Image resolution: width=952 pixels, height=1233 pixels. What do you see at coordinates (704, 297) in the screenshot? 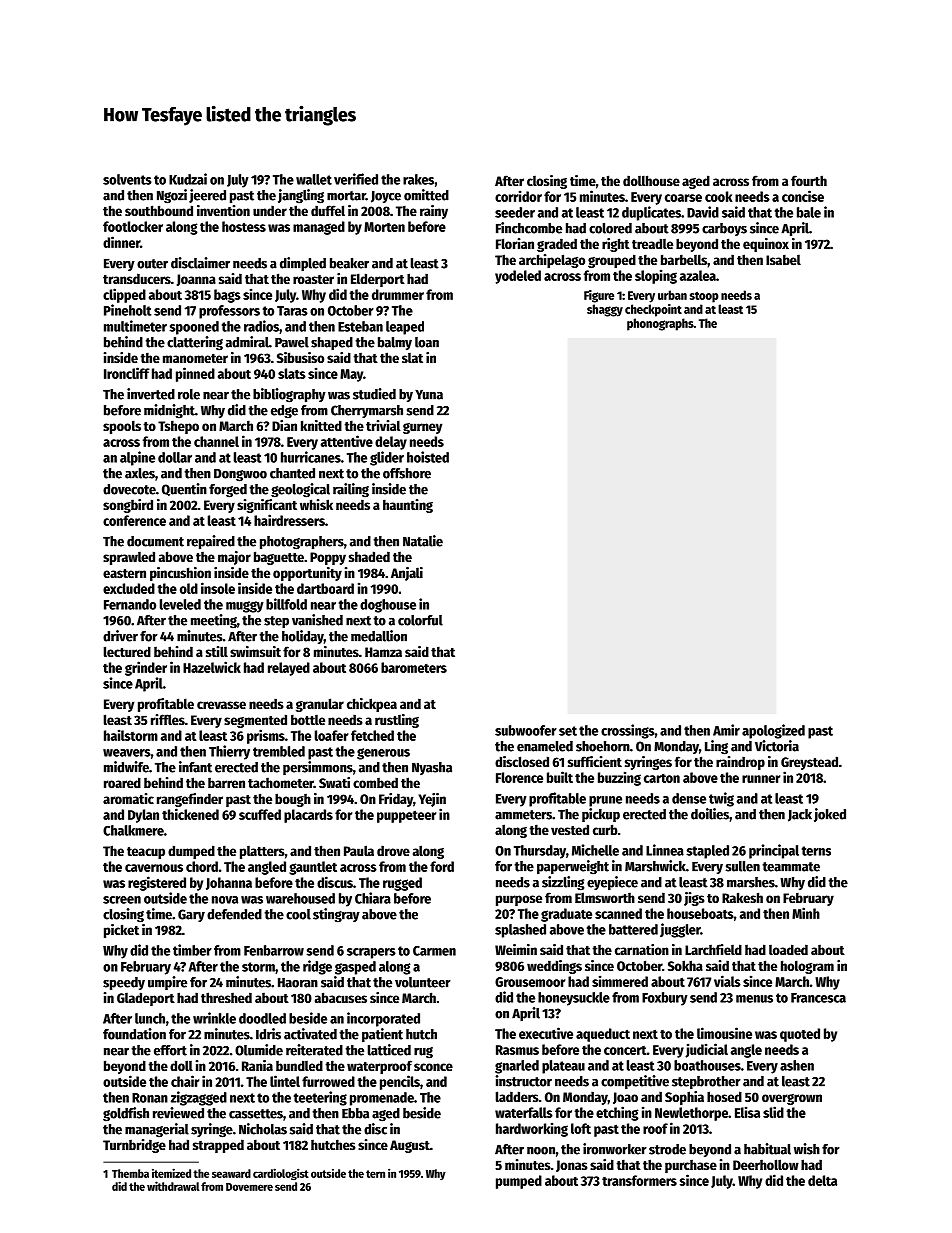
I see `stoop` at bounding box center [704, 297].
